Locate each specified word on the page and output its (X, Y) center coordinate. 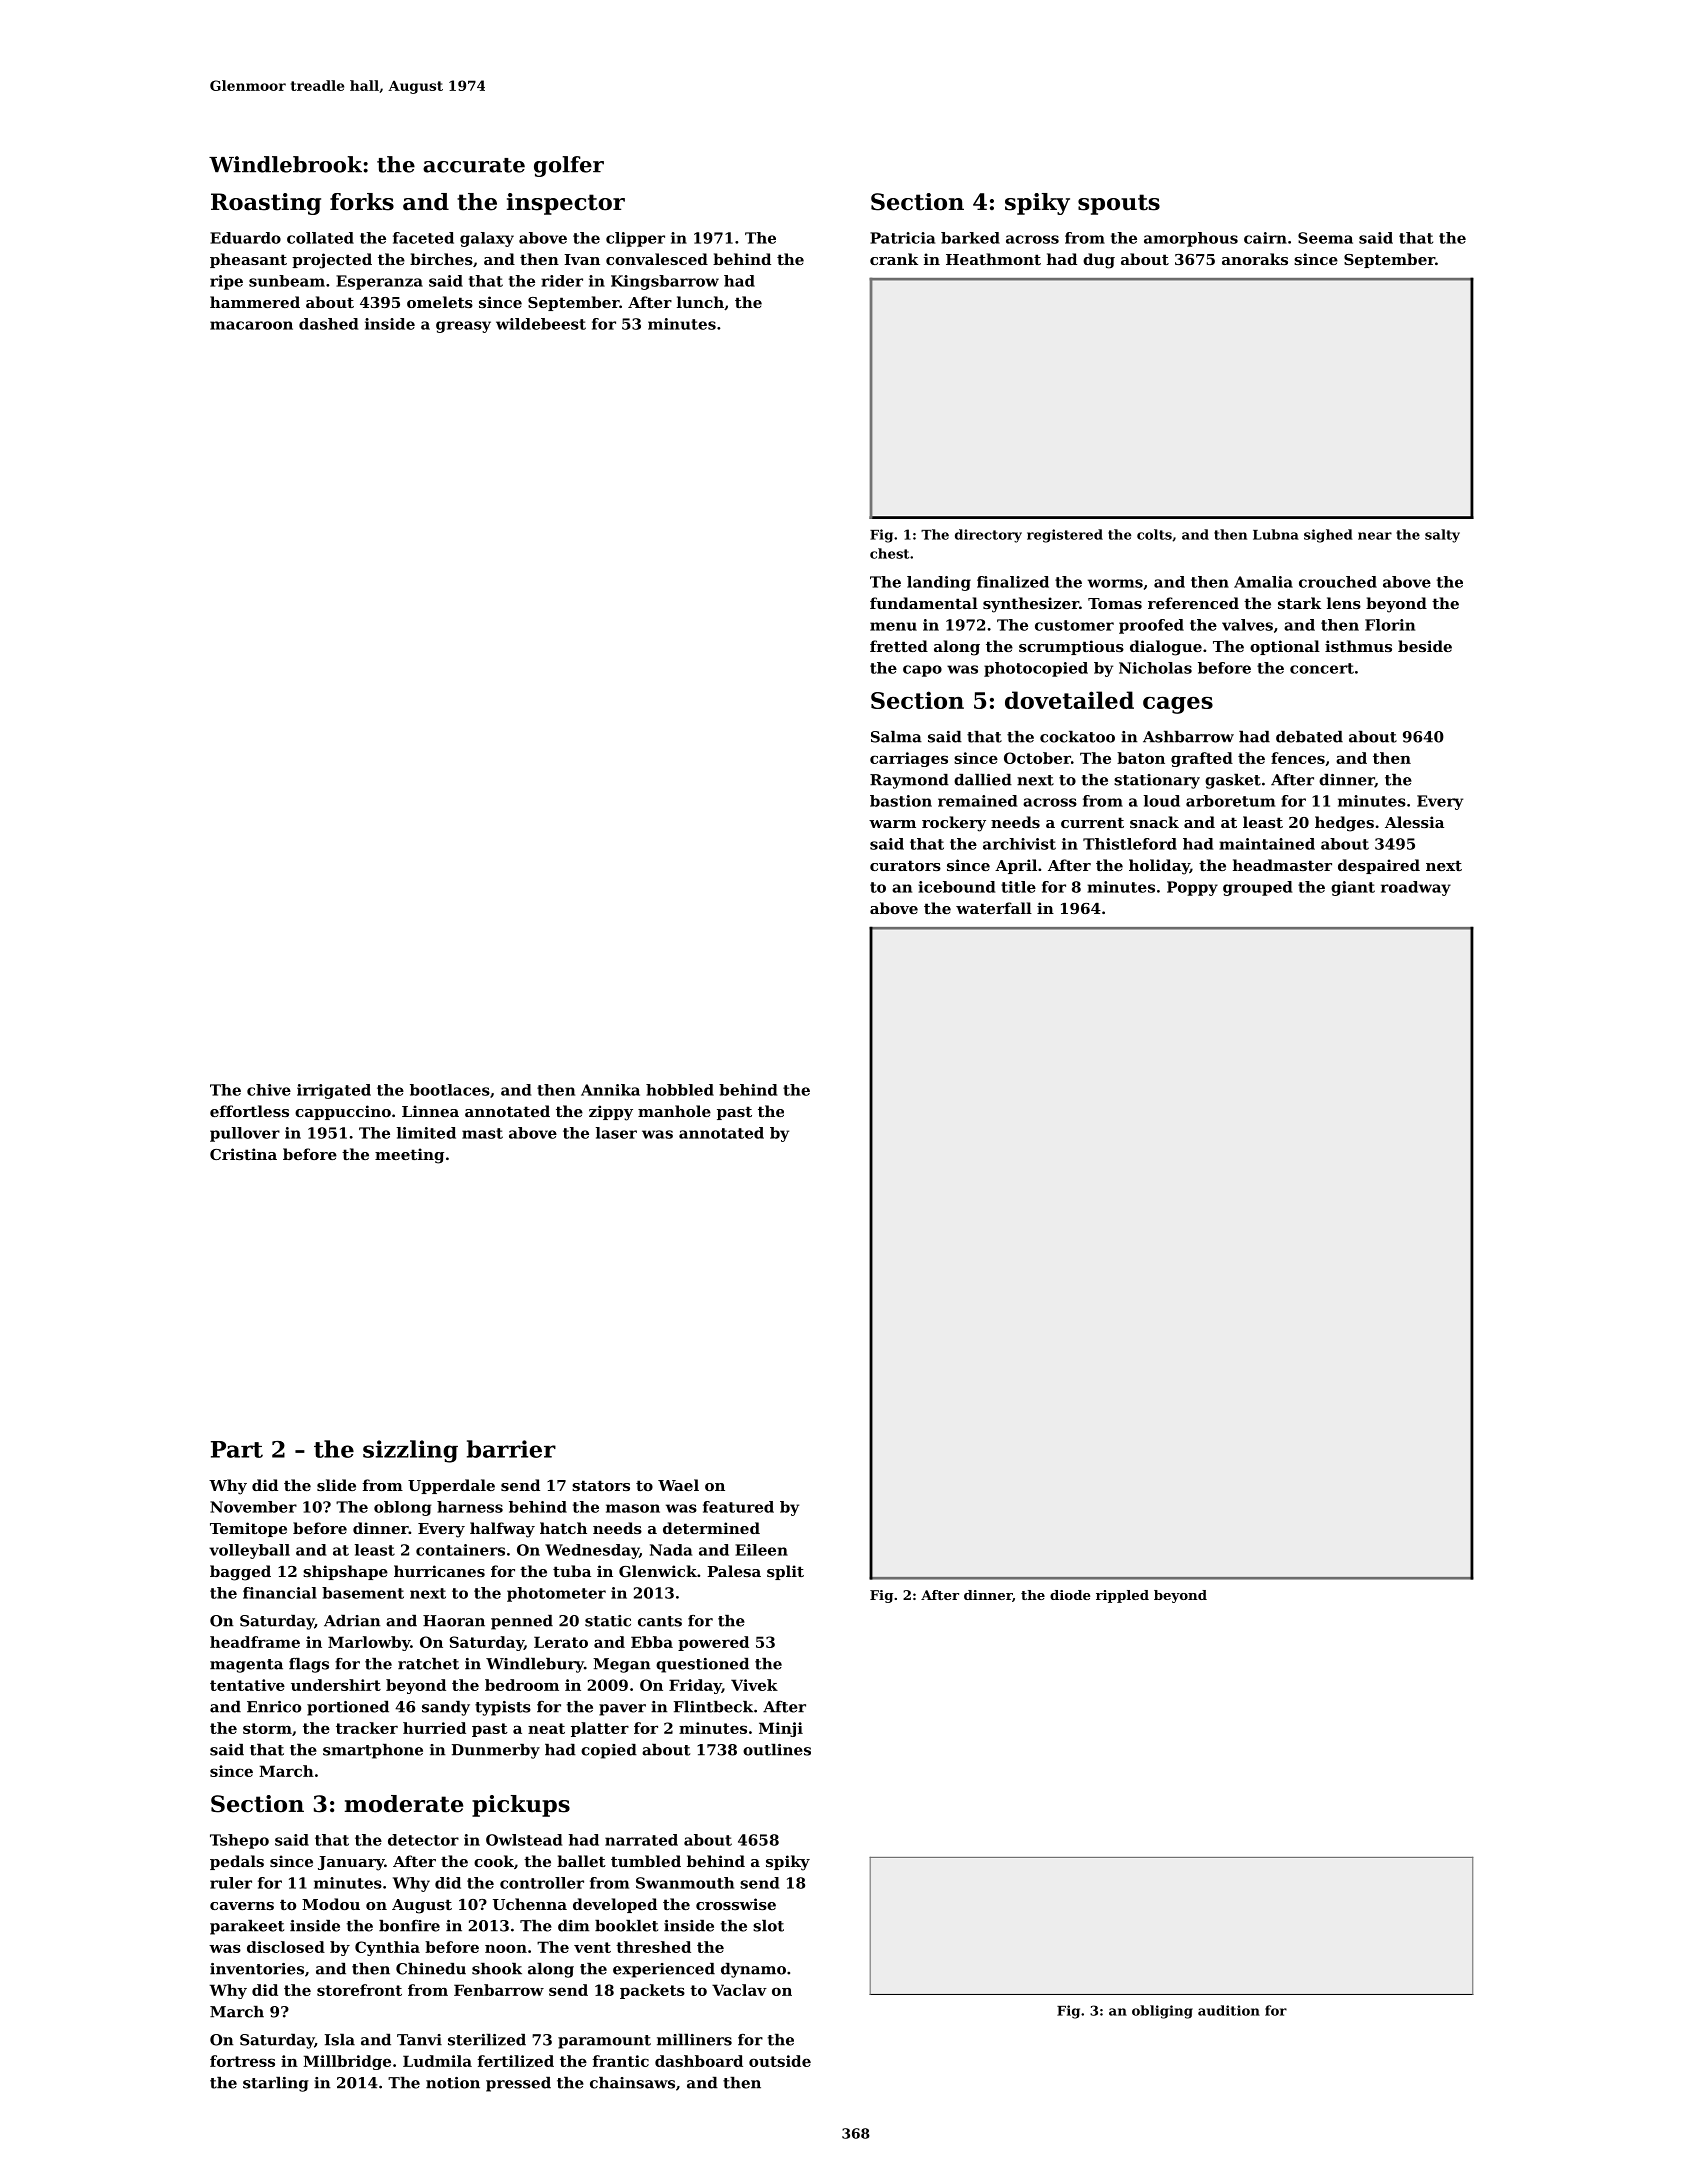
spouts (1119, 204)
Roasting (266, 204)
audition (1229, 2010)
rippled (1122, 1596)
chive (269, 1090)
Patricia (902, 238)
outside (780, 2061)
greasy (463, 327)
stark (1299, 603)
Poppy (1192, 888)
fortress (242, 2061)
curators (905, 865)
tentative (247, 1685)
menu (893, 626)
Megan (622, 1665)
